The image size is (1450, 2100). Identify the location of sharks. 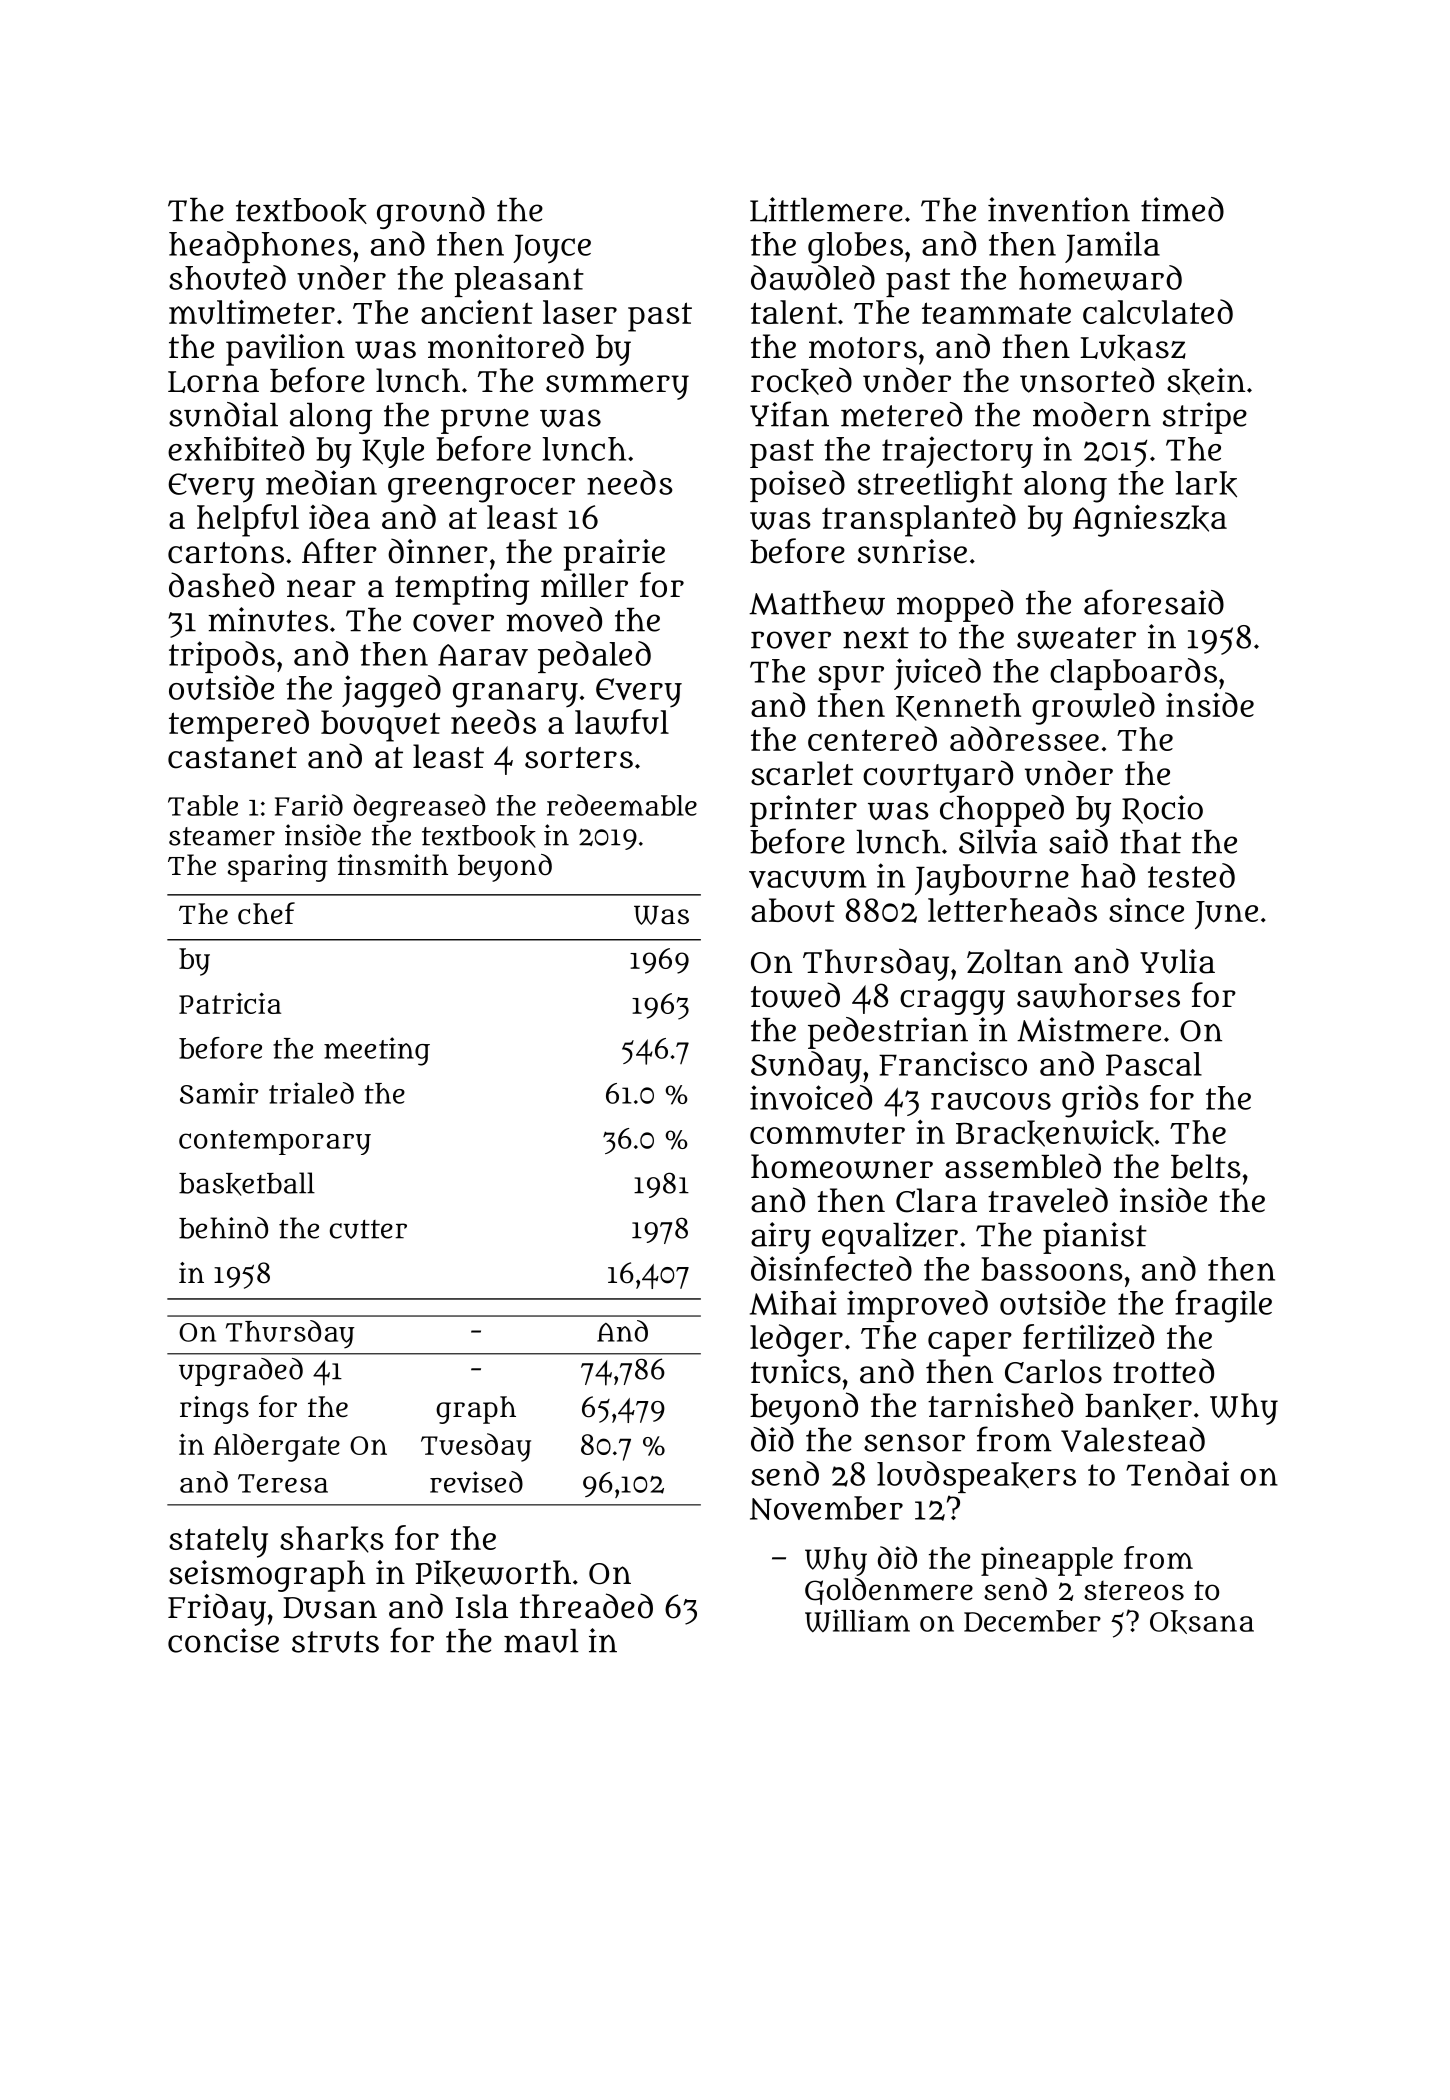
(332, 1539).
